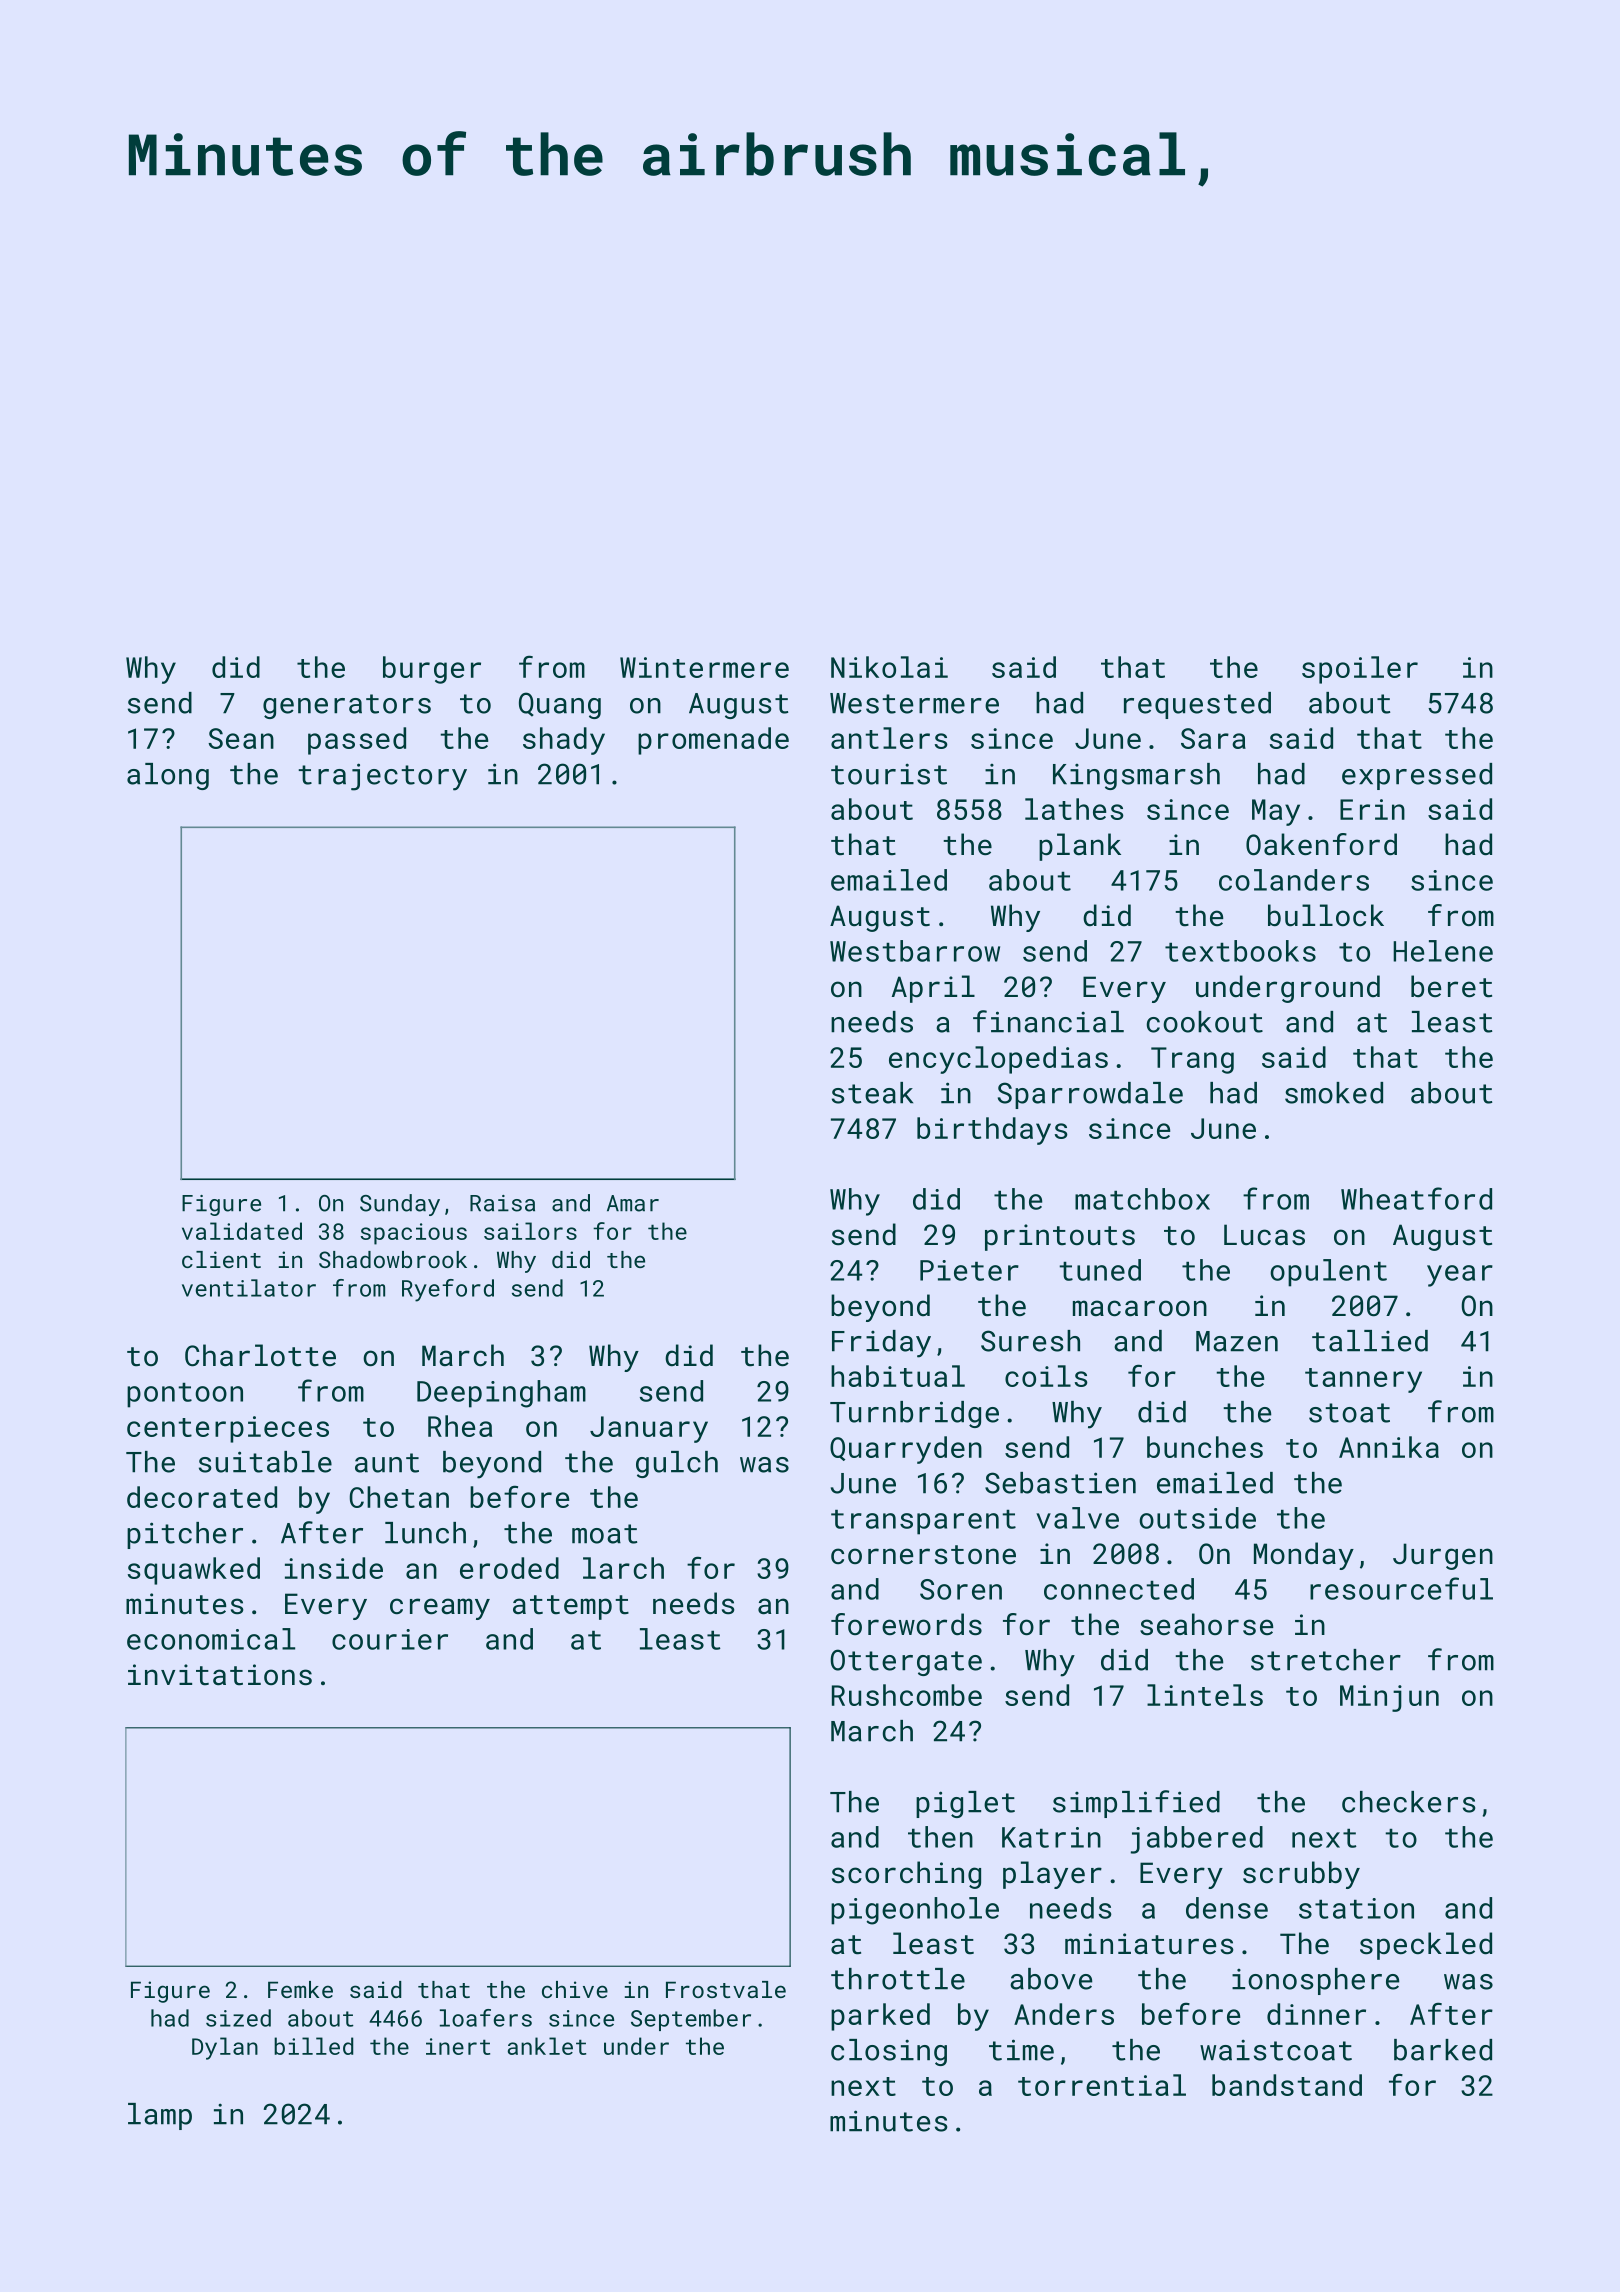  What do you see at coordinates (872, 1093) in the page?
I see `steak` at bounding box center [872, 1093].
